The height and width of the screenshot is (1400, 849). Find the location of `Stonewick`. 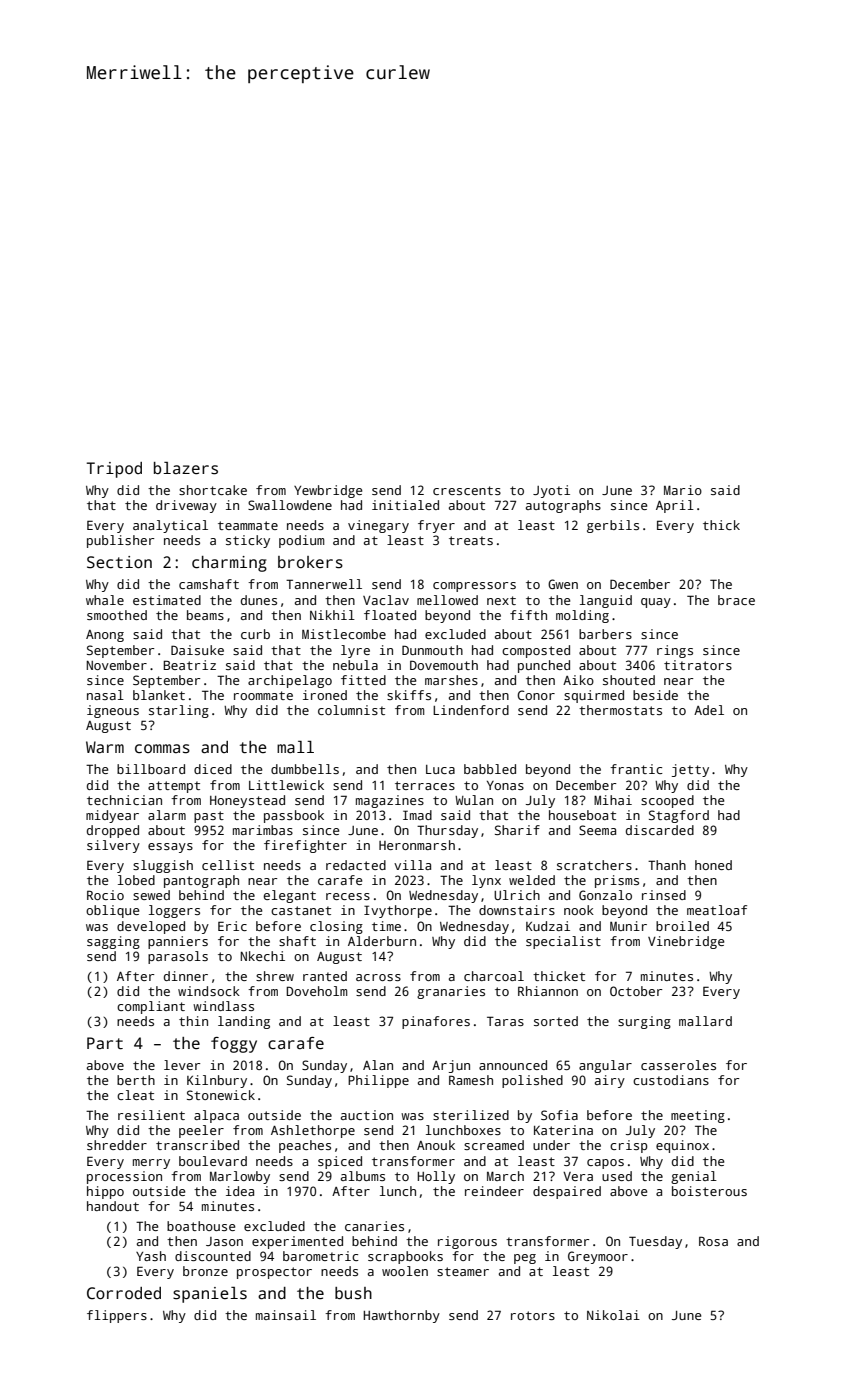

Stonewick is located at coordinates (221, 1095).
